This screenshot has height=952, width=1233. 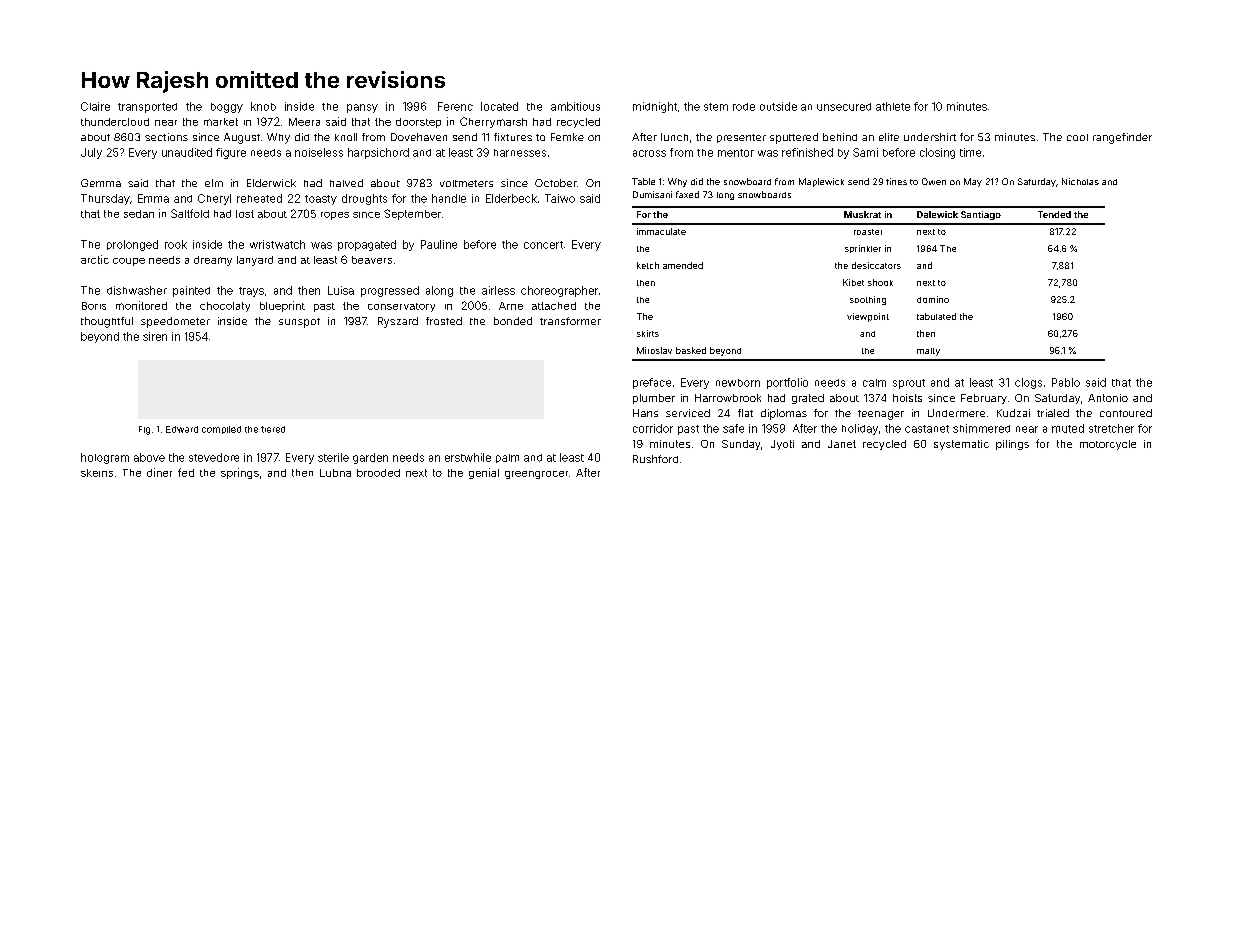 What do you see at coordinates (242, 138) in the screenshot?
I see `August` at bounding box center [242, 138].
